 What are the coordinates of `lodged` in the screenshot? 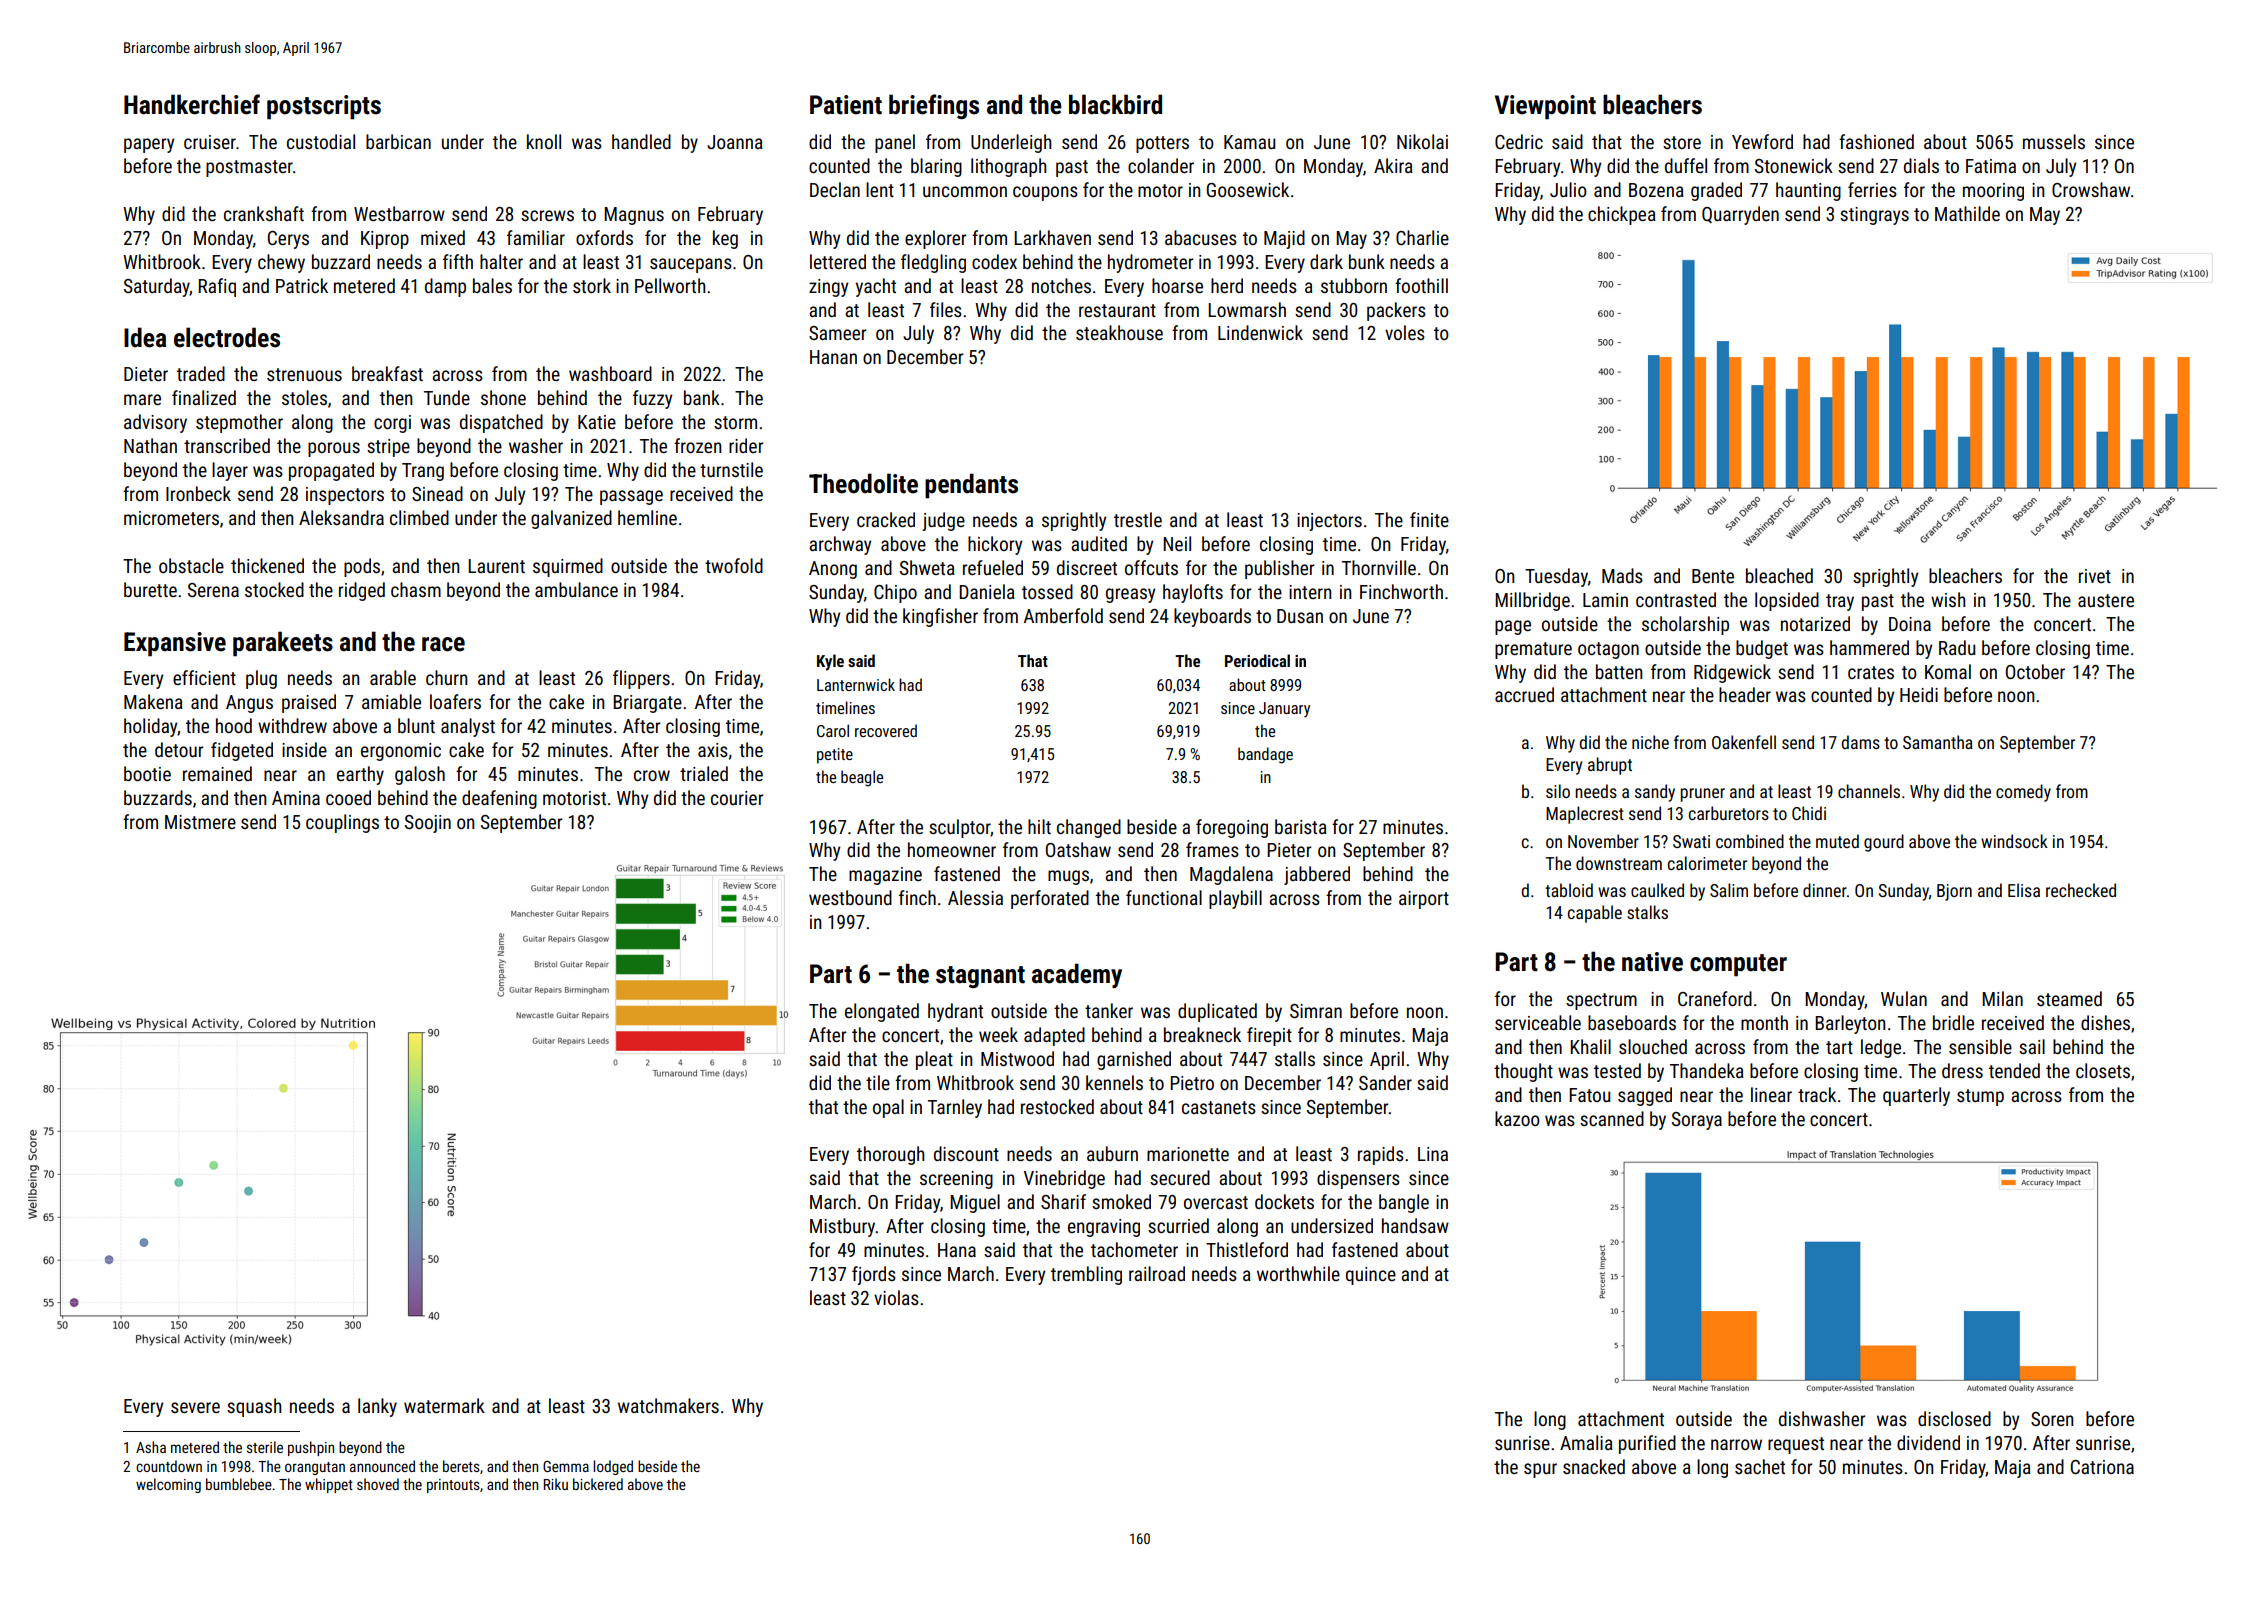 It's located at (613, 1467).
